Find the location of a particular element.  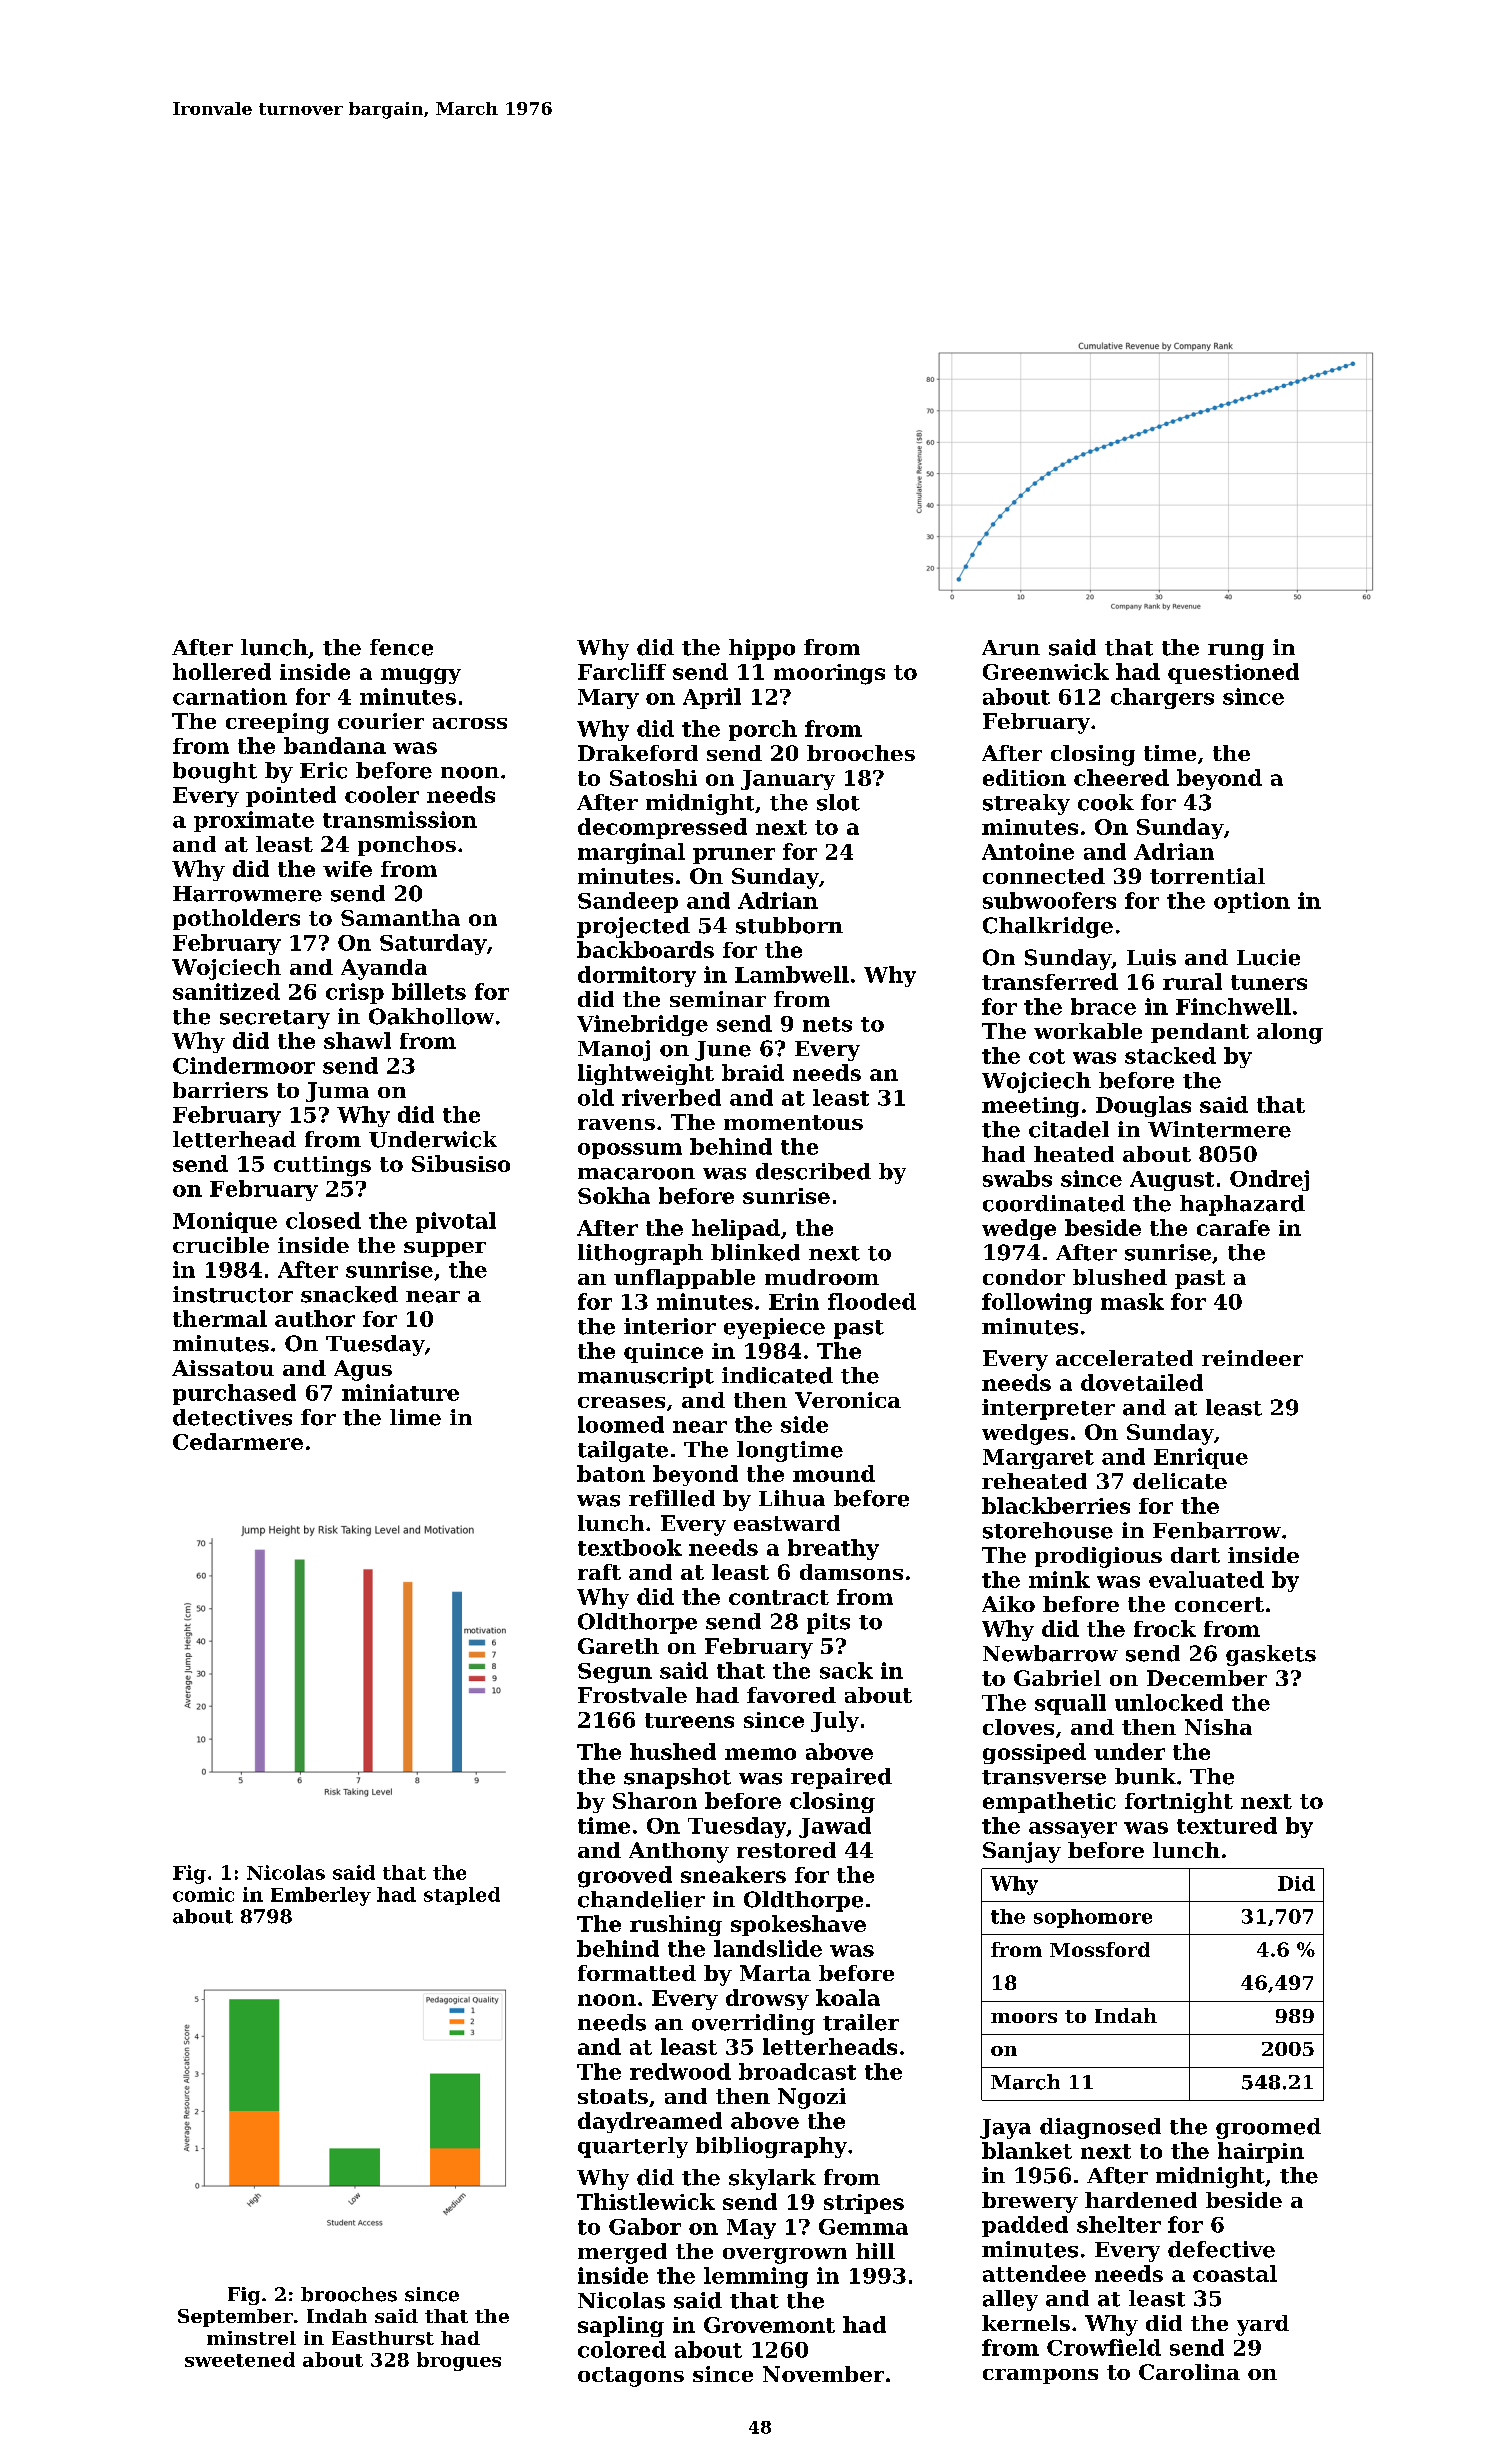

Newbarrow is located at coordinates (1050, 1653).
